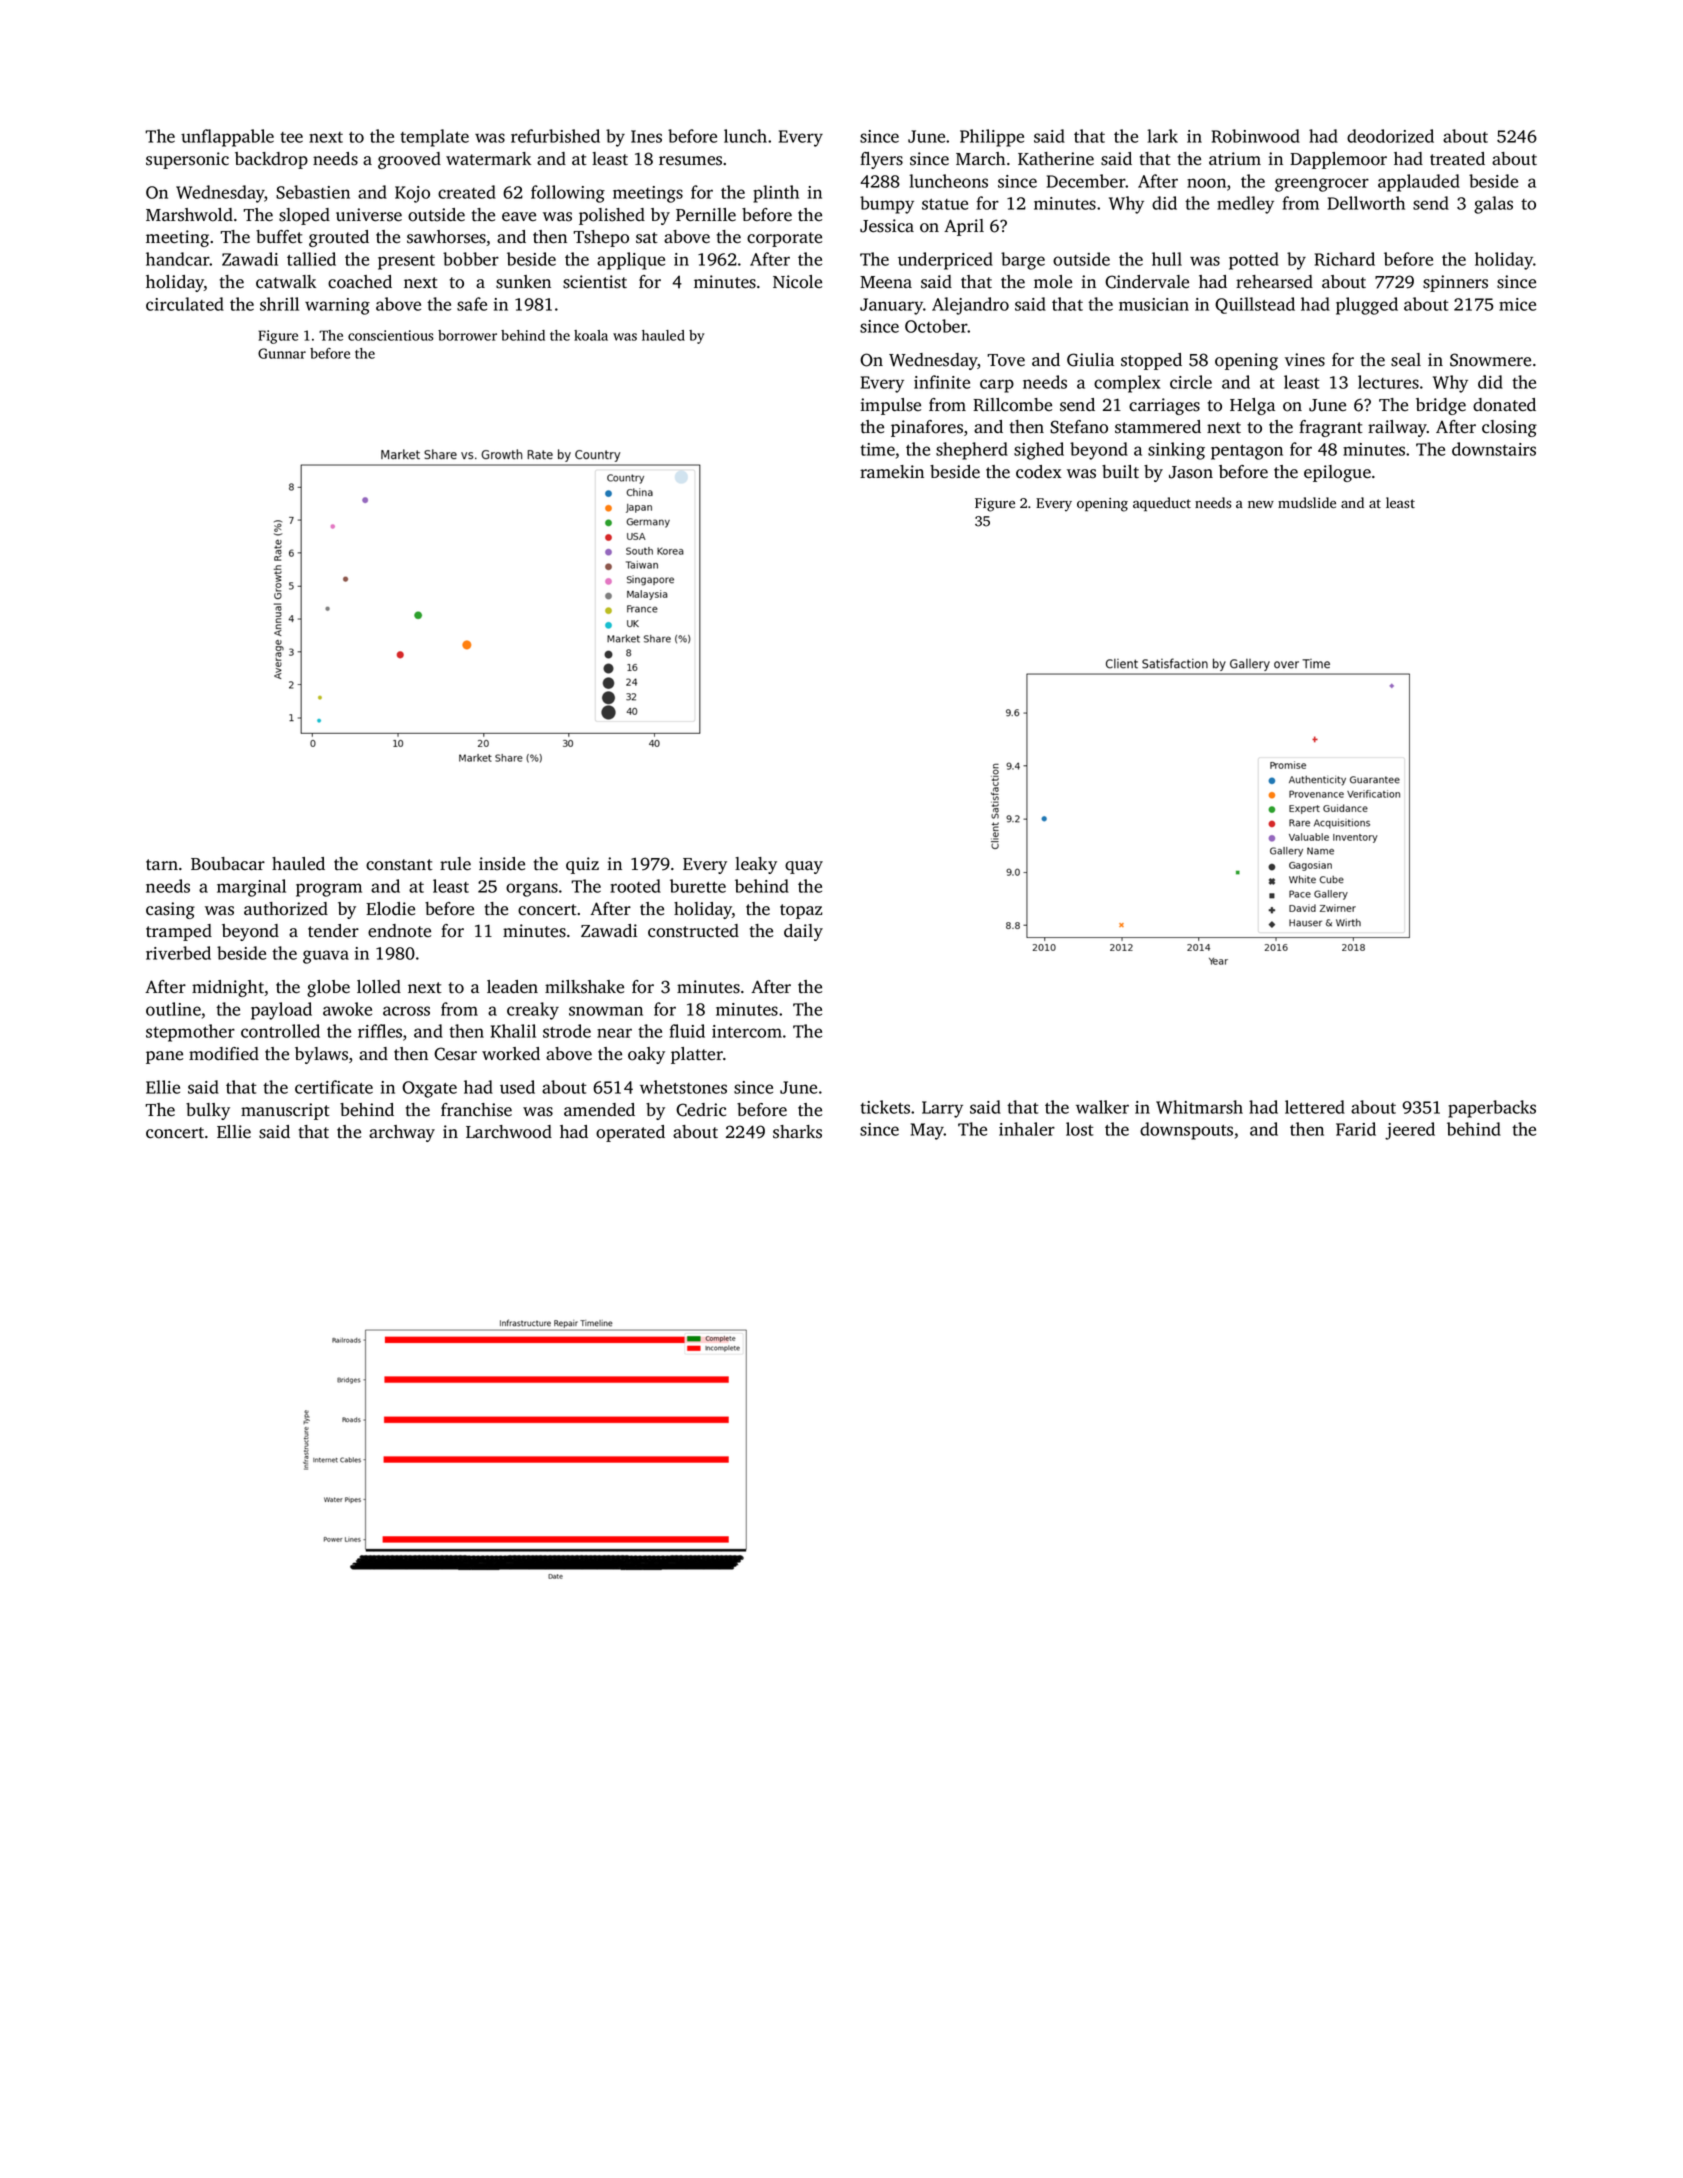 The image size is (1683, 2178). I want to click on casing, so click(170, 910).
